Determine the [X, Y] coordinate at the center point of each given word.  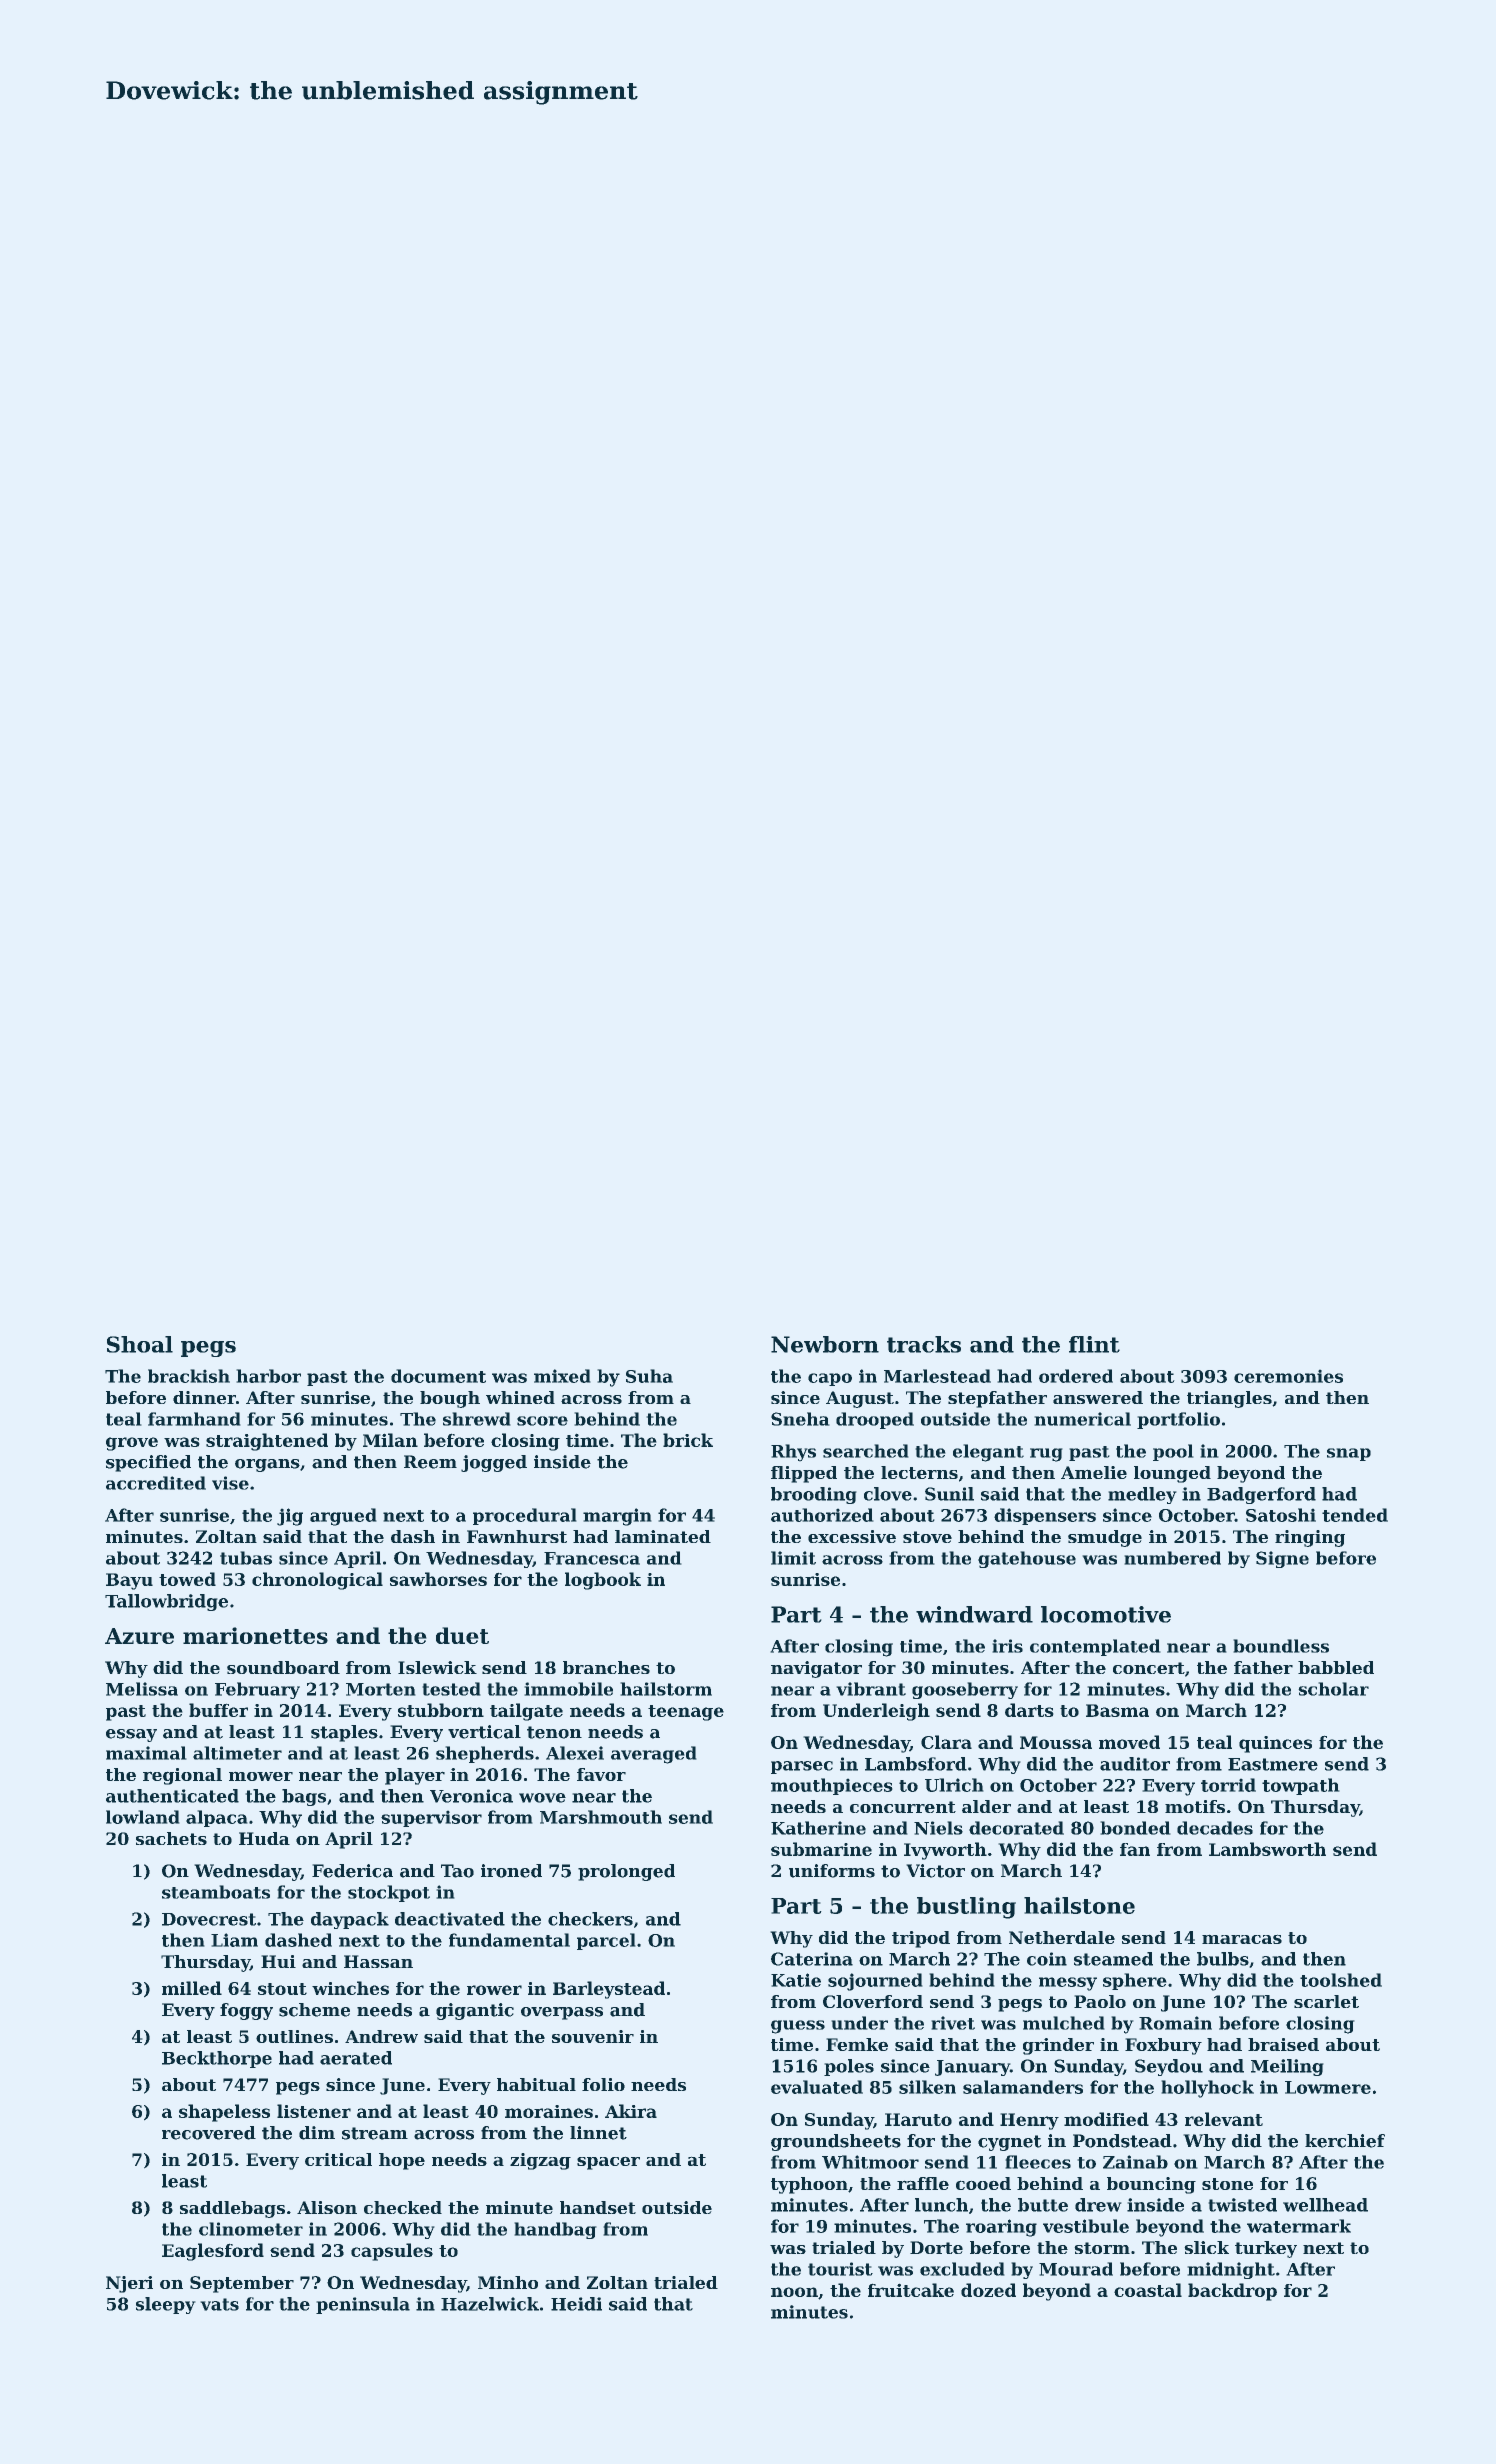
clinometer [251, 2229]
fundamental [509, 1940]
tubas [246, 1558]
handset [598, 2207]
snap [1349, 1454]
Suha [649, 1376]
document [438, 1376]
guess [798, 2027]
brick [688, 1440]
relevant [1224, 2119]
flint [1094, 1344]
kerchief [1345, 2141]
